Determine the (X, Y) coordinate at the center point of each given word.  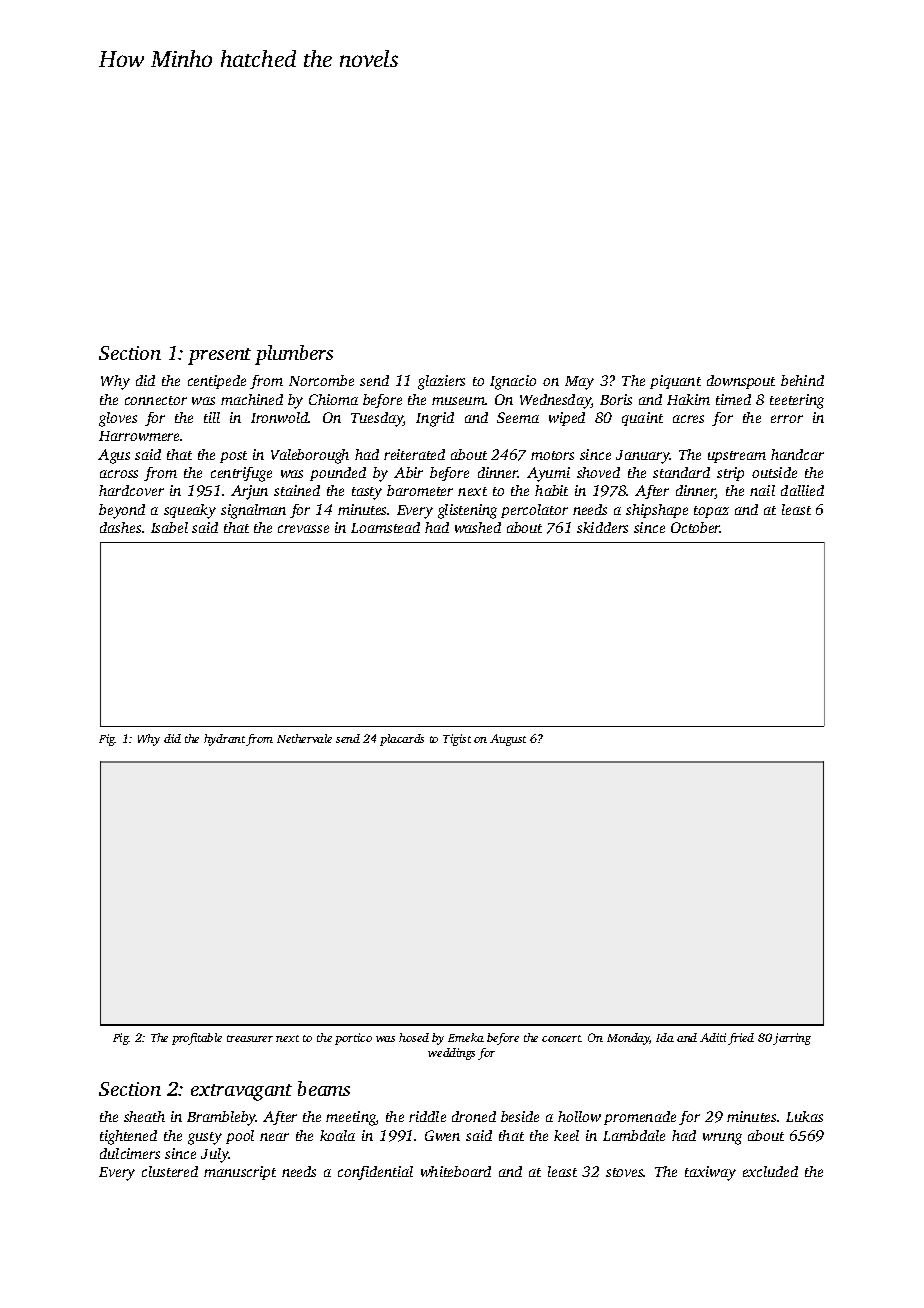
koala (337, 1135)
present (219, 356)
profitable (197, 1039)
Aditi (713, 1037)
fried (741, 1039)
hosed (414, 1037)
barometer (420, 490)
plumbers (294, 355)
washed (478, 527)
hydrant (224, 740)
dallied (802, 490)
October (696, 527)
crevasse (303, 529)
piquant (675, 382)
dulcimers (130, 1153)
